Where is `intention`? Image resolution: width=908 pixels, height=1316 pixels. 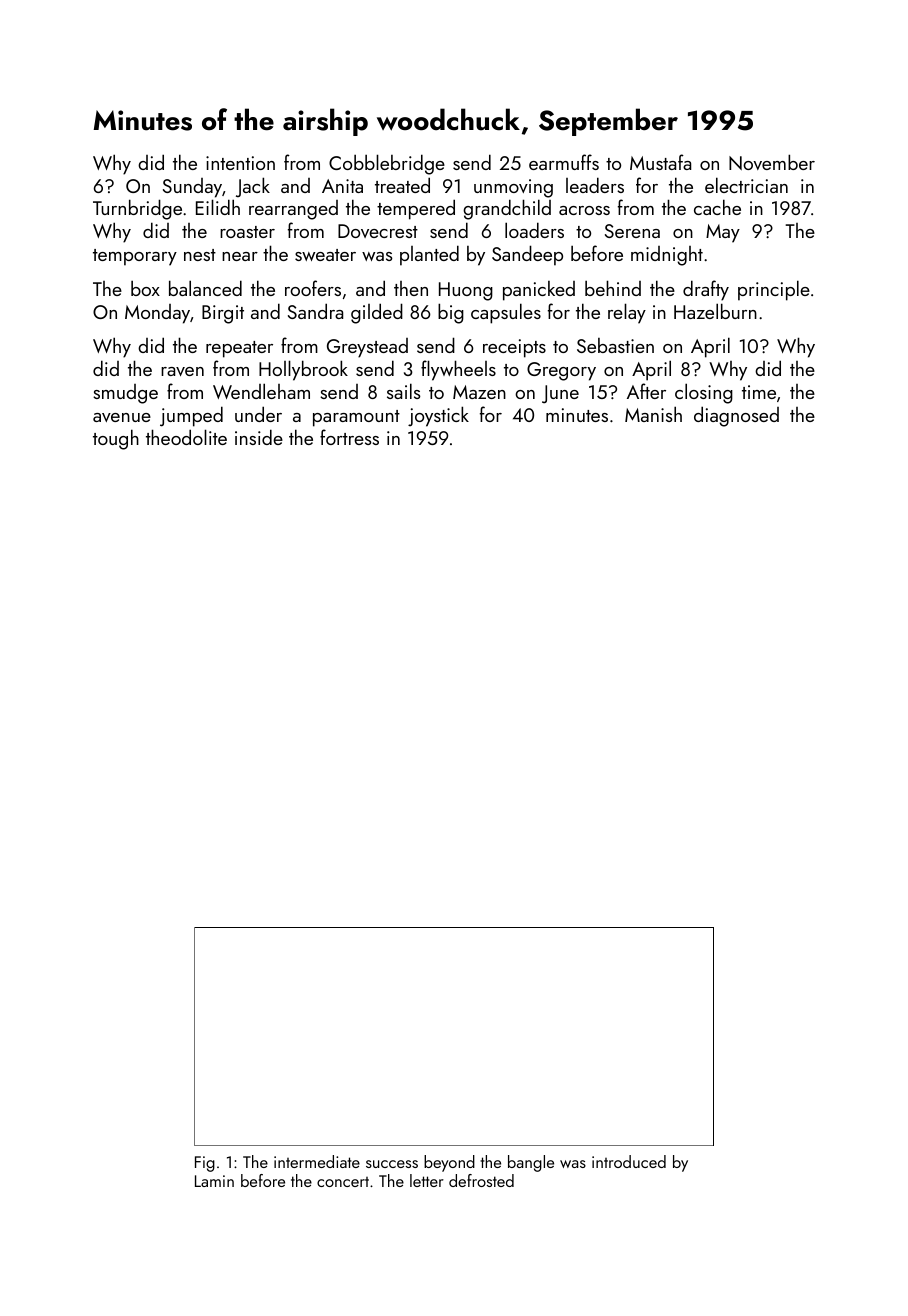
intention is located at coordinates (240, 163).
